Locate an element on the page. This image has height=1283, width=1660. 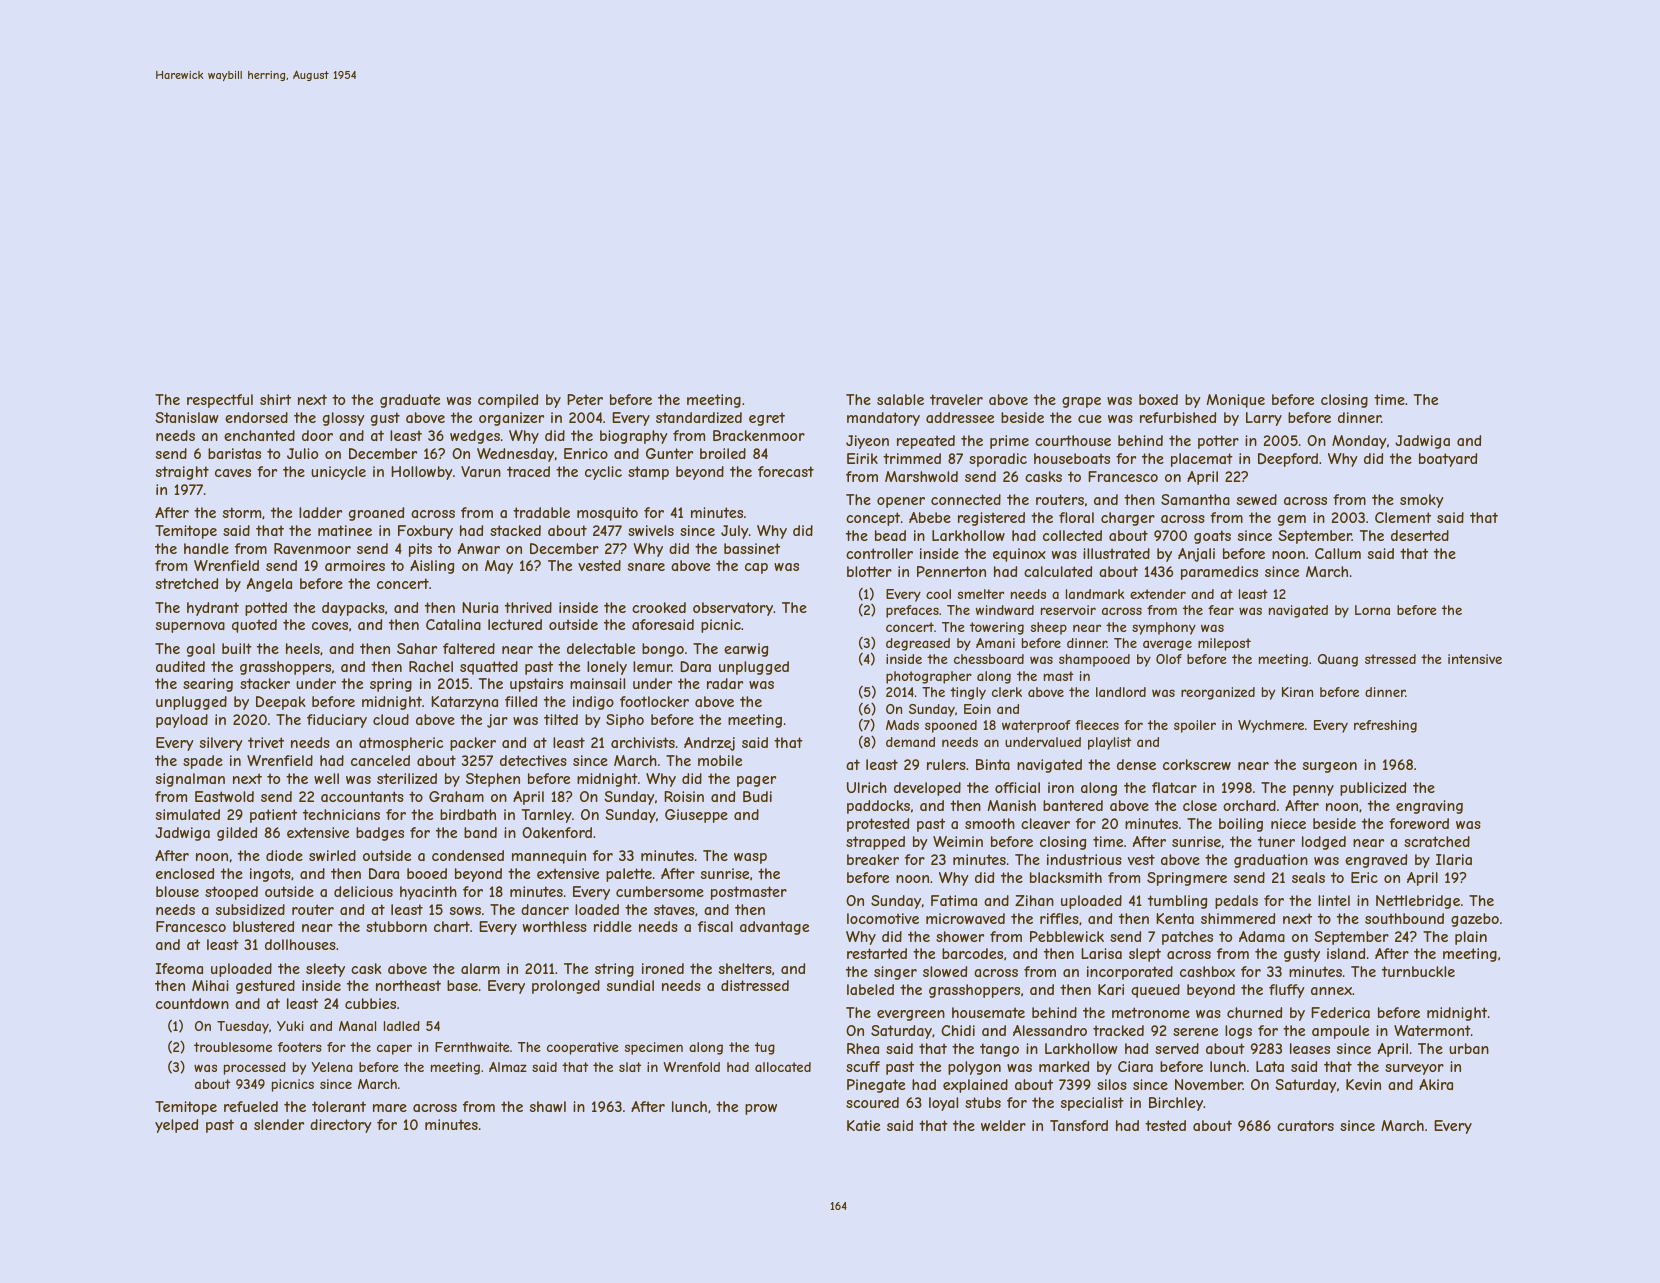
shawl is located at coordinates (548, 1106).
